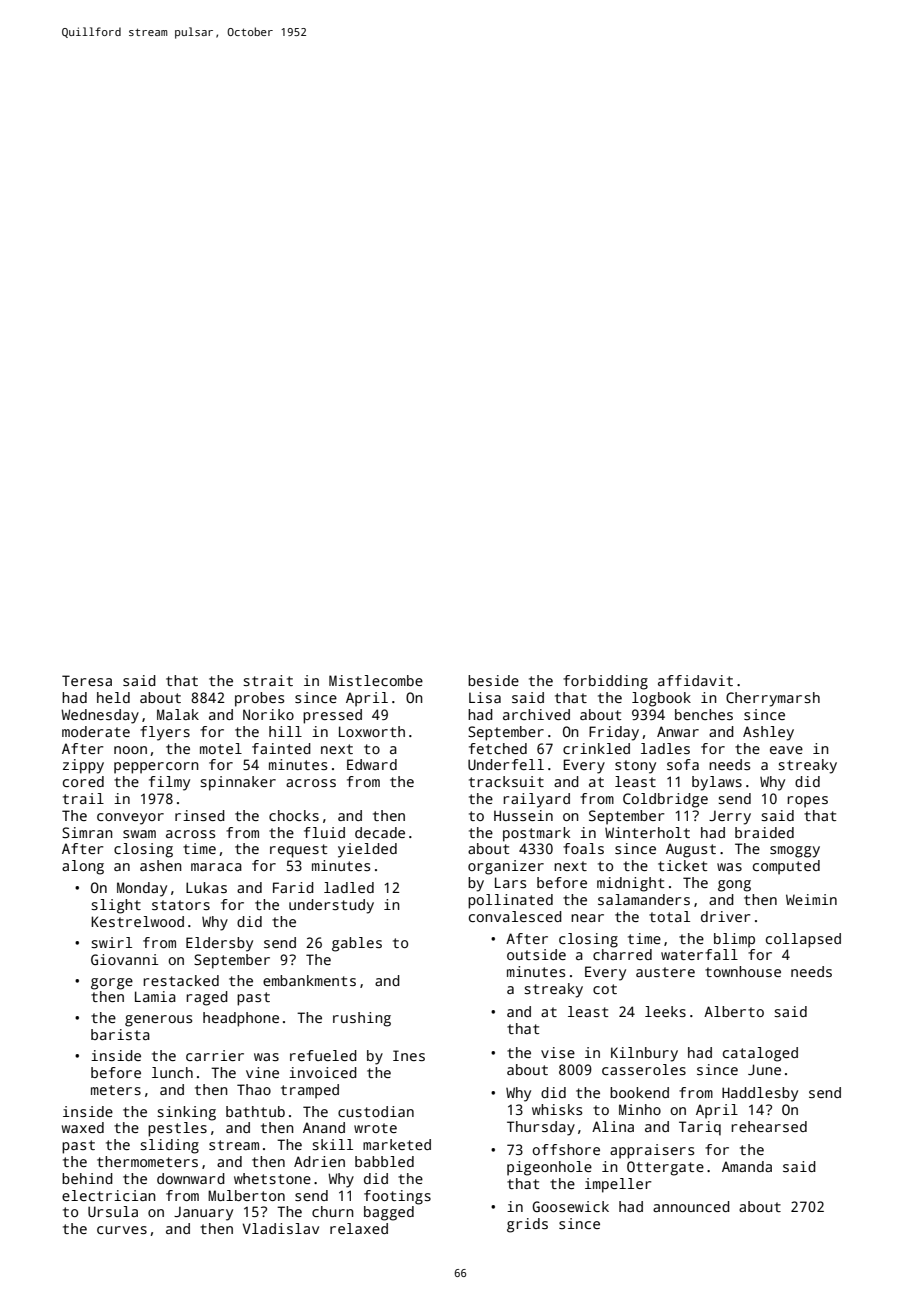 This screenshot has height=1316, width=908. Describe the element at coordinates (87, 680) in the screenshot. I see `Teresa` at that location.
